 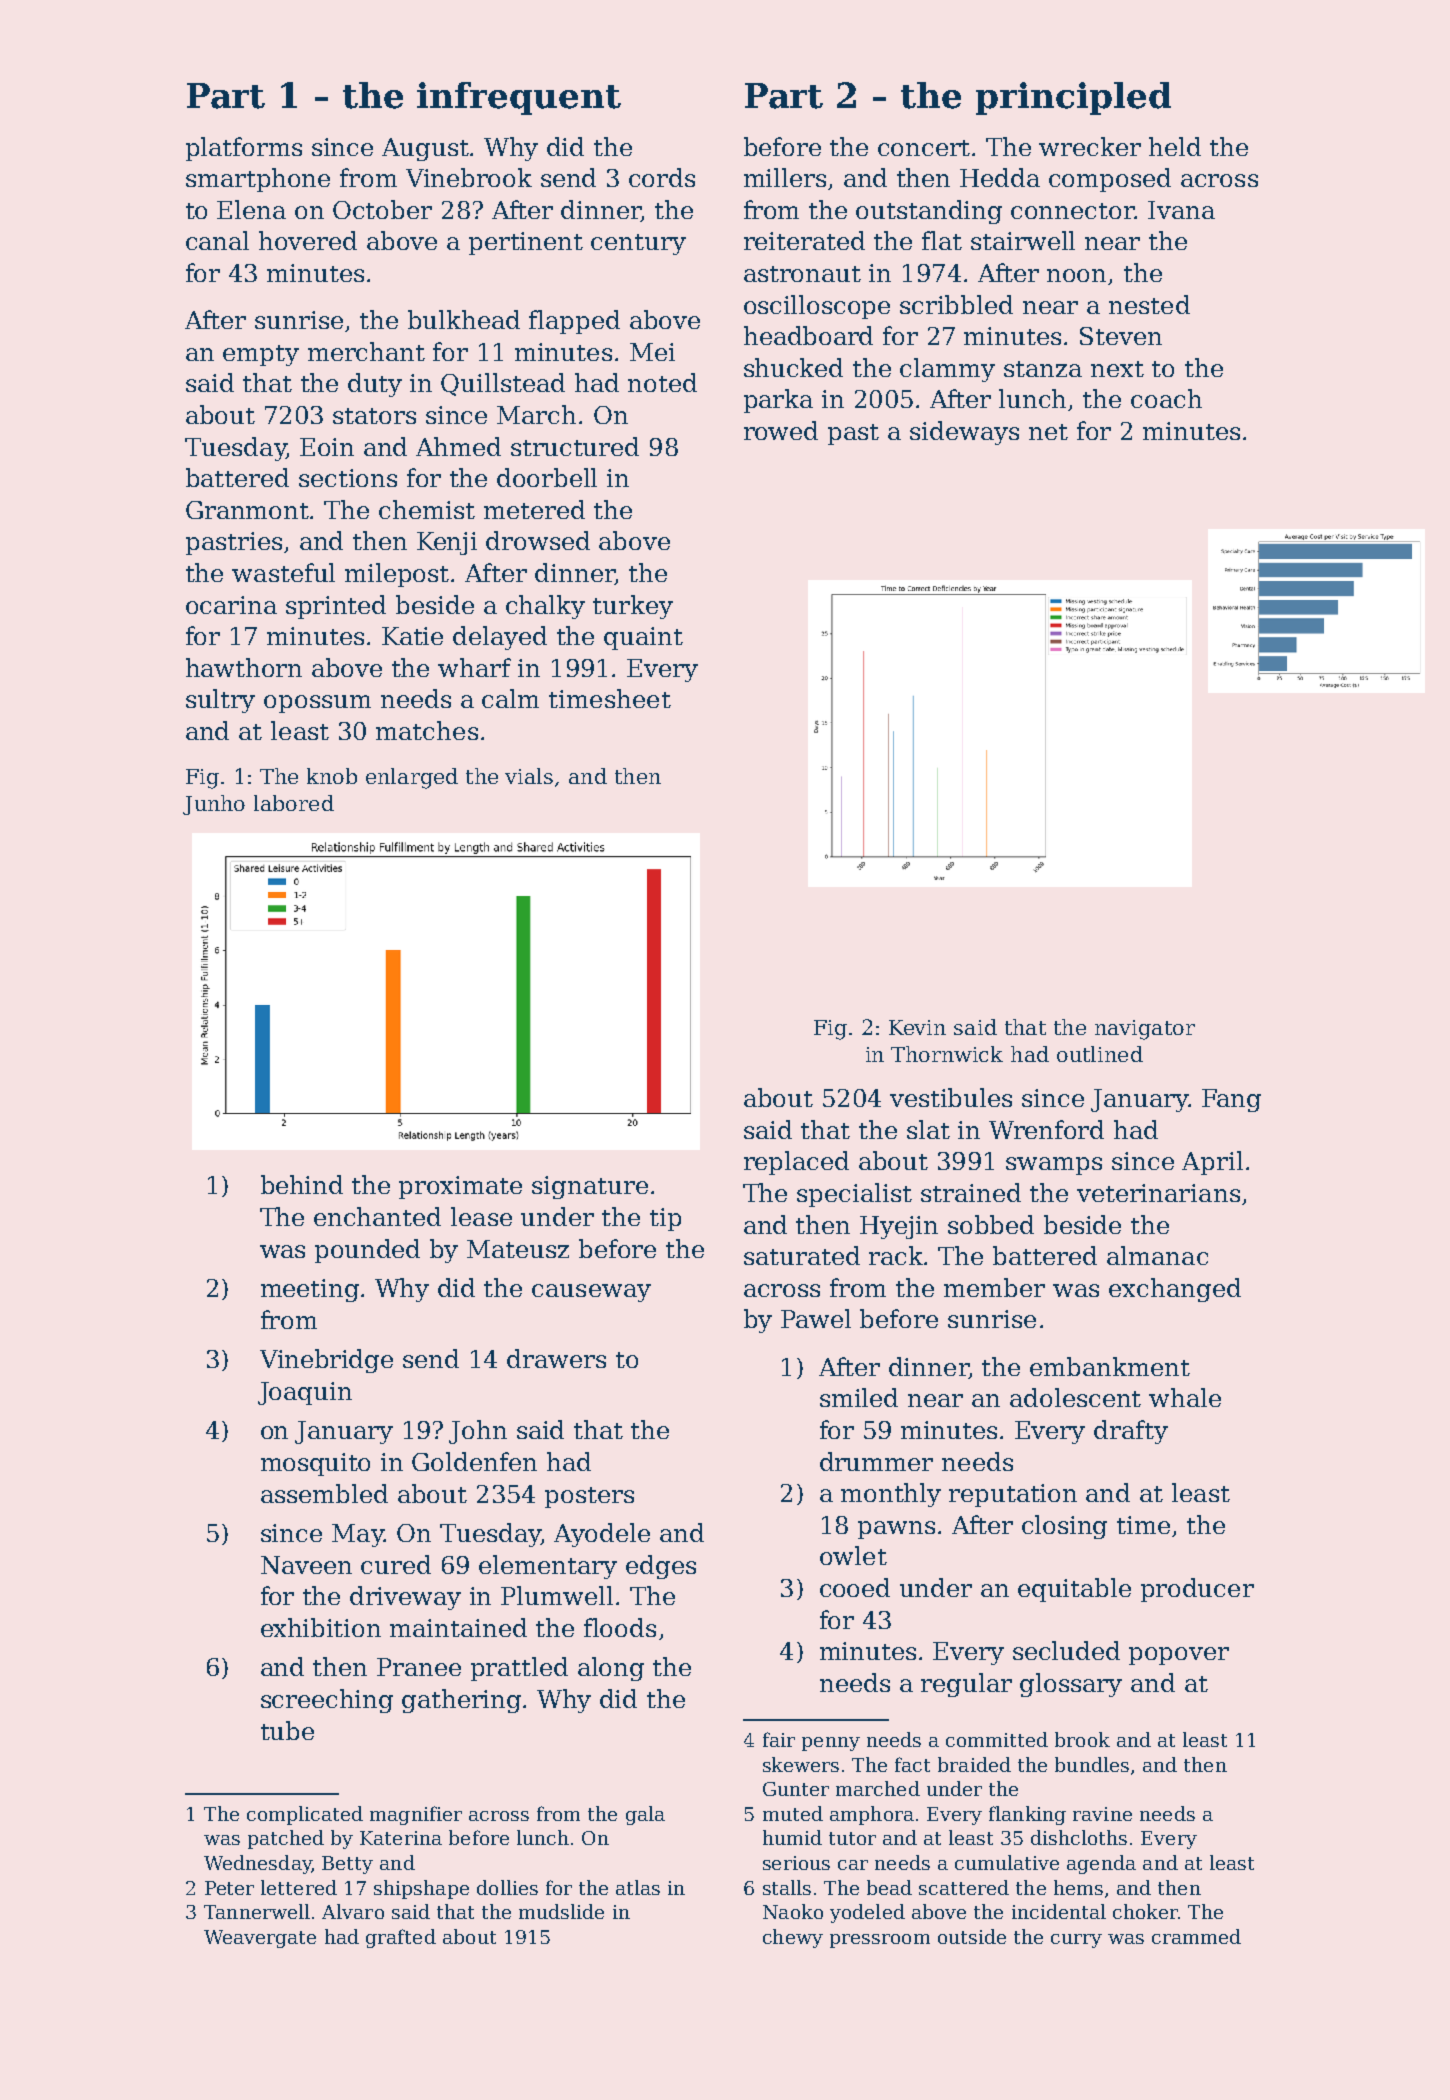 I want to click on exhibition, so click(x=321, y=1627).
